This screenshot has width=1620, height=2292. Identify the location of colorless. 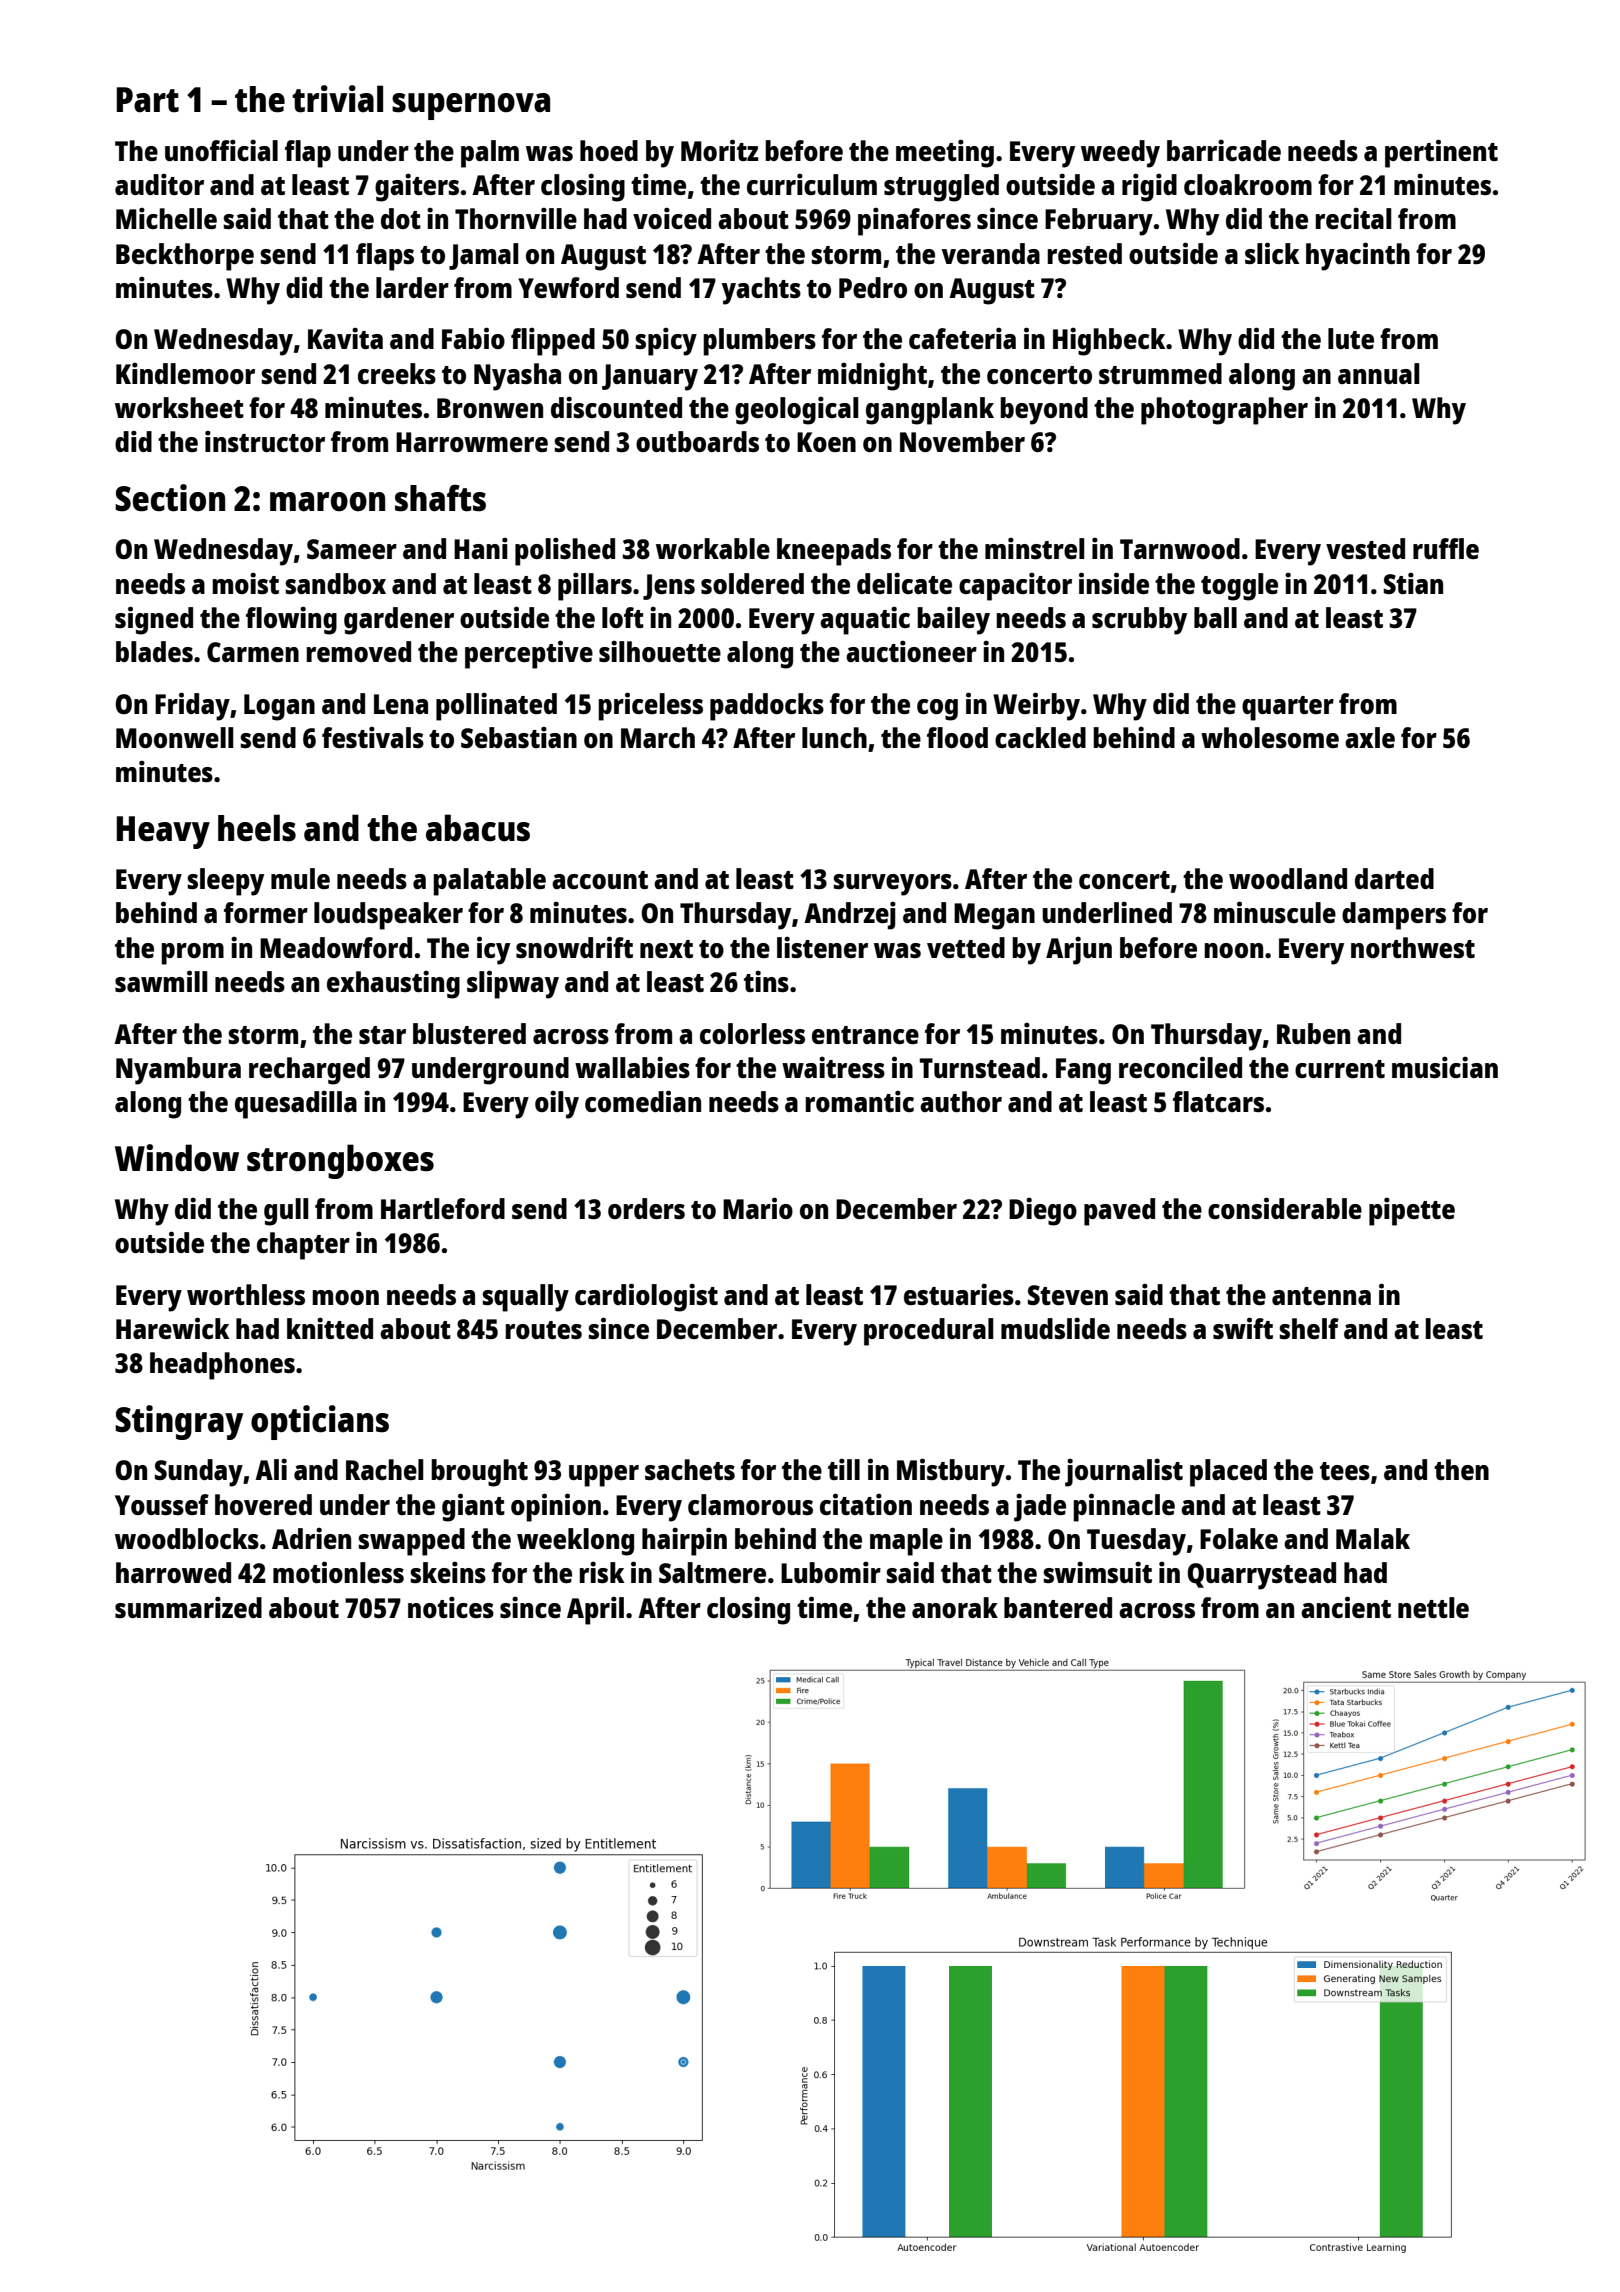
(752, 1033).
